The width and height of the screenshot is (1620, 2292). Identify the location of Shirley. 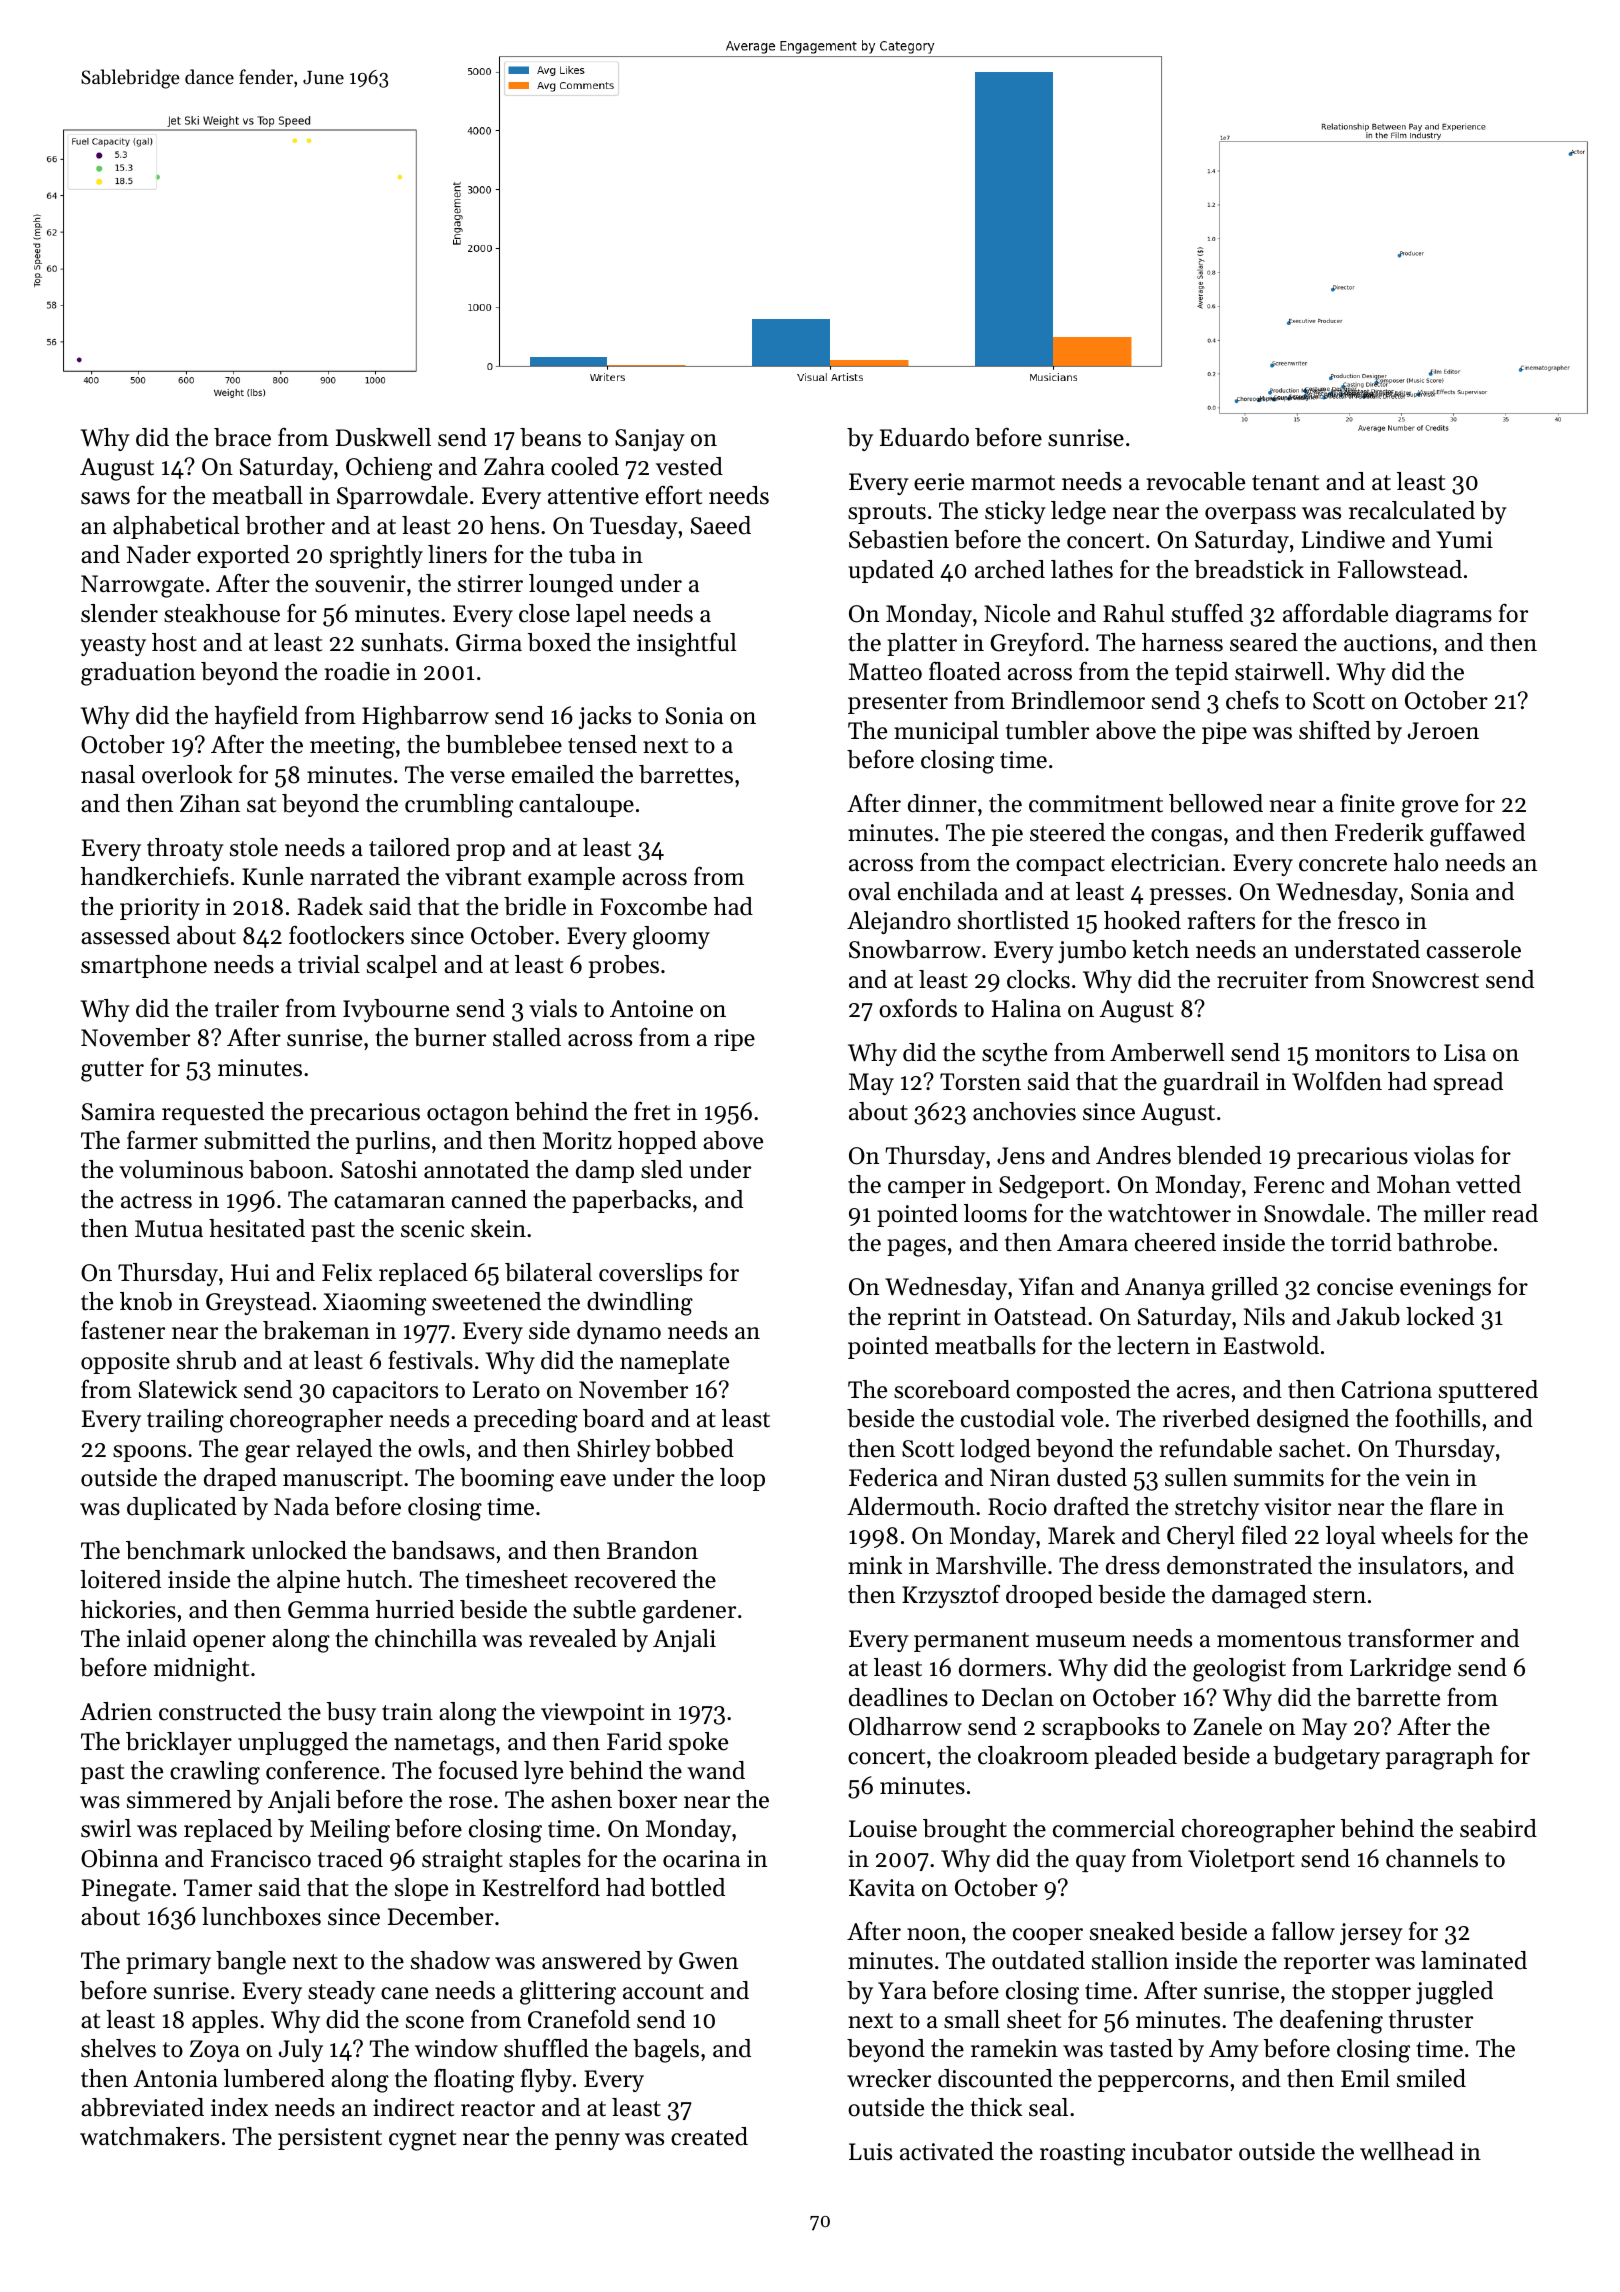
(614, 1450).
